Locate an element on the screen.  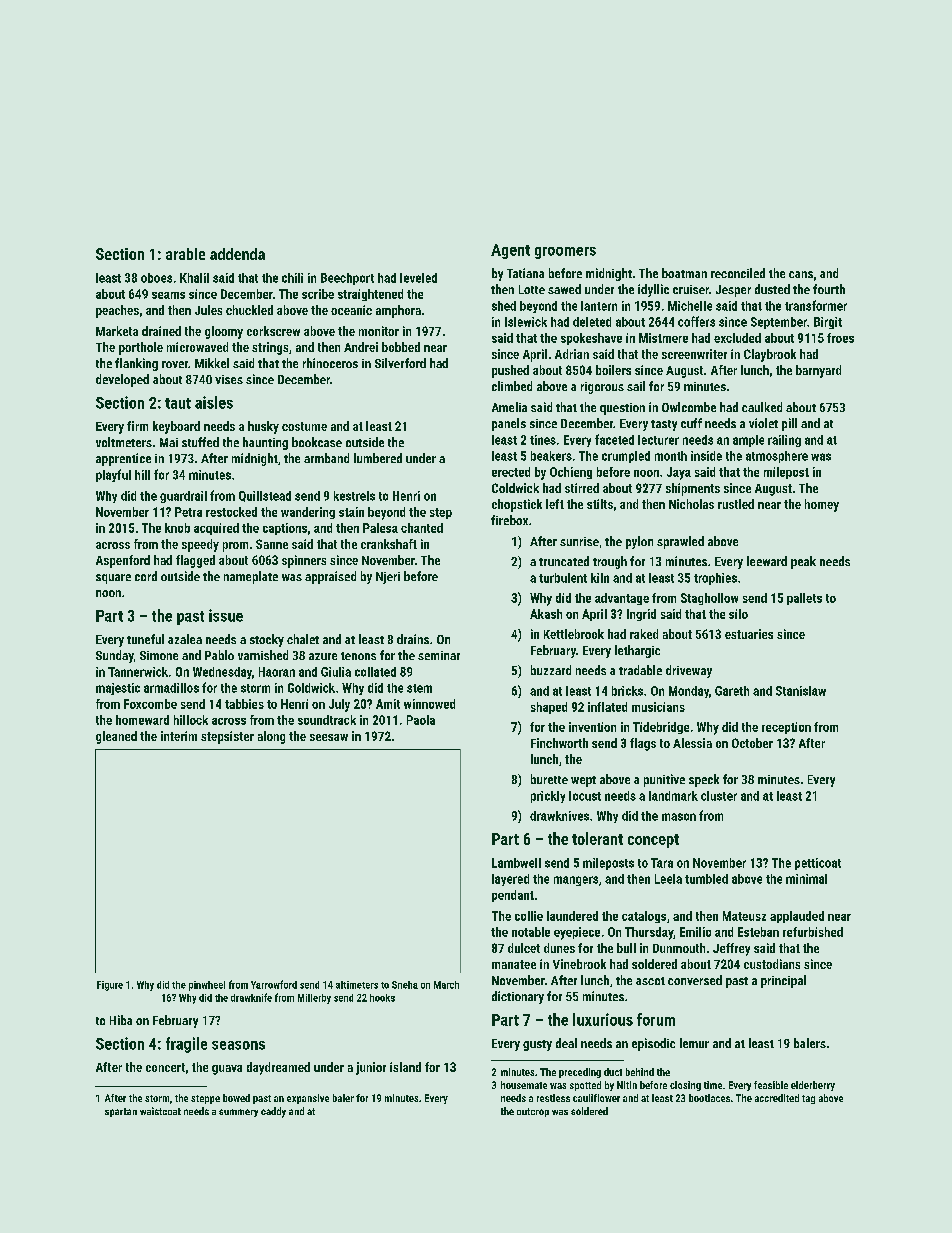
flagged is located at coordinates (195, 561).
